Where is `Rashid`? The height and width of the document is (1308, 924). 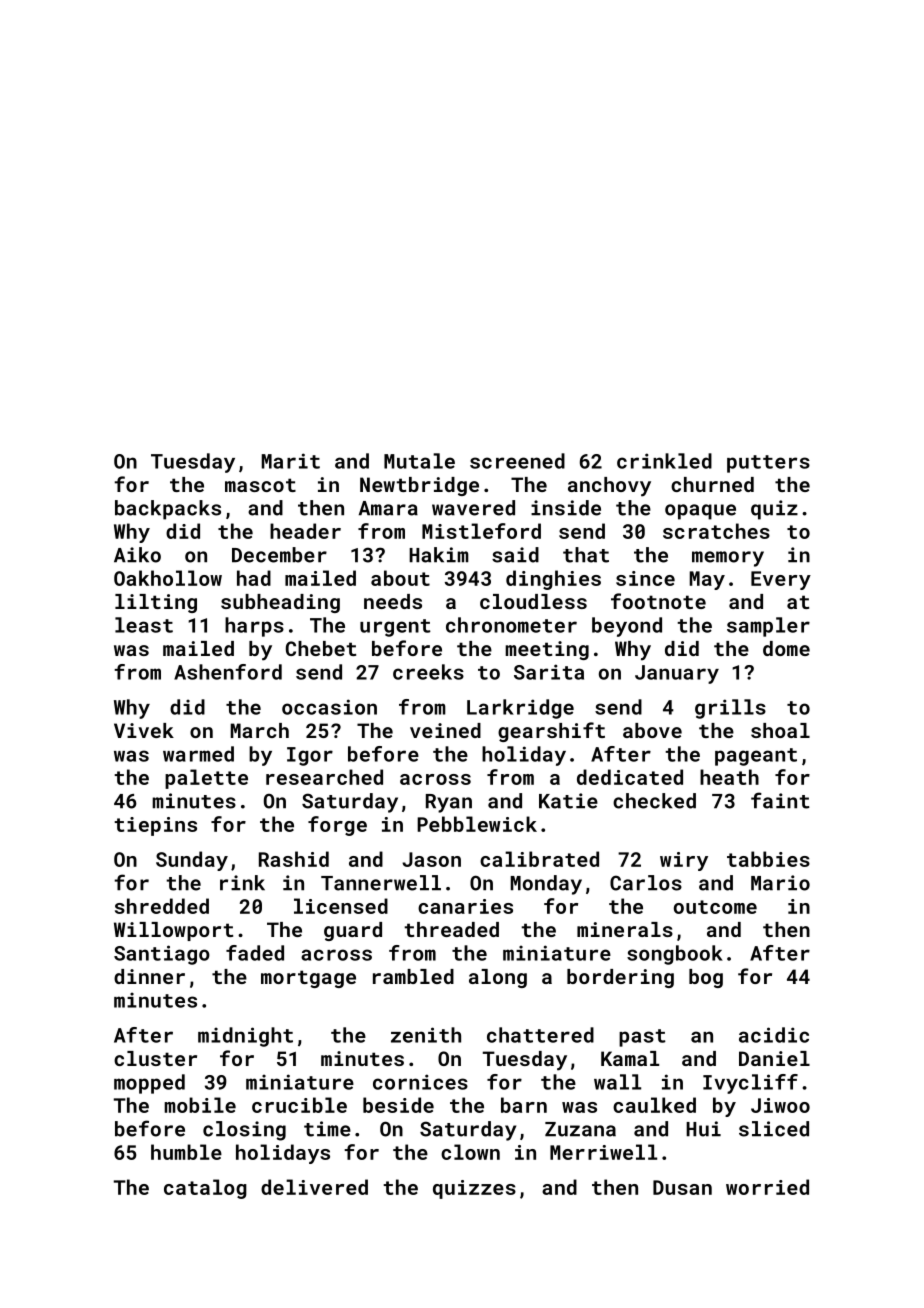
Rashid is located at coordinates (294, 859).
